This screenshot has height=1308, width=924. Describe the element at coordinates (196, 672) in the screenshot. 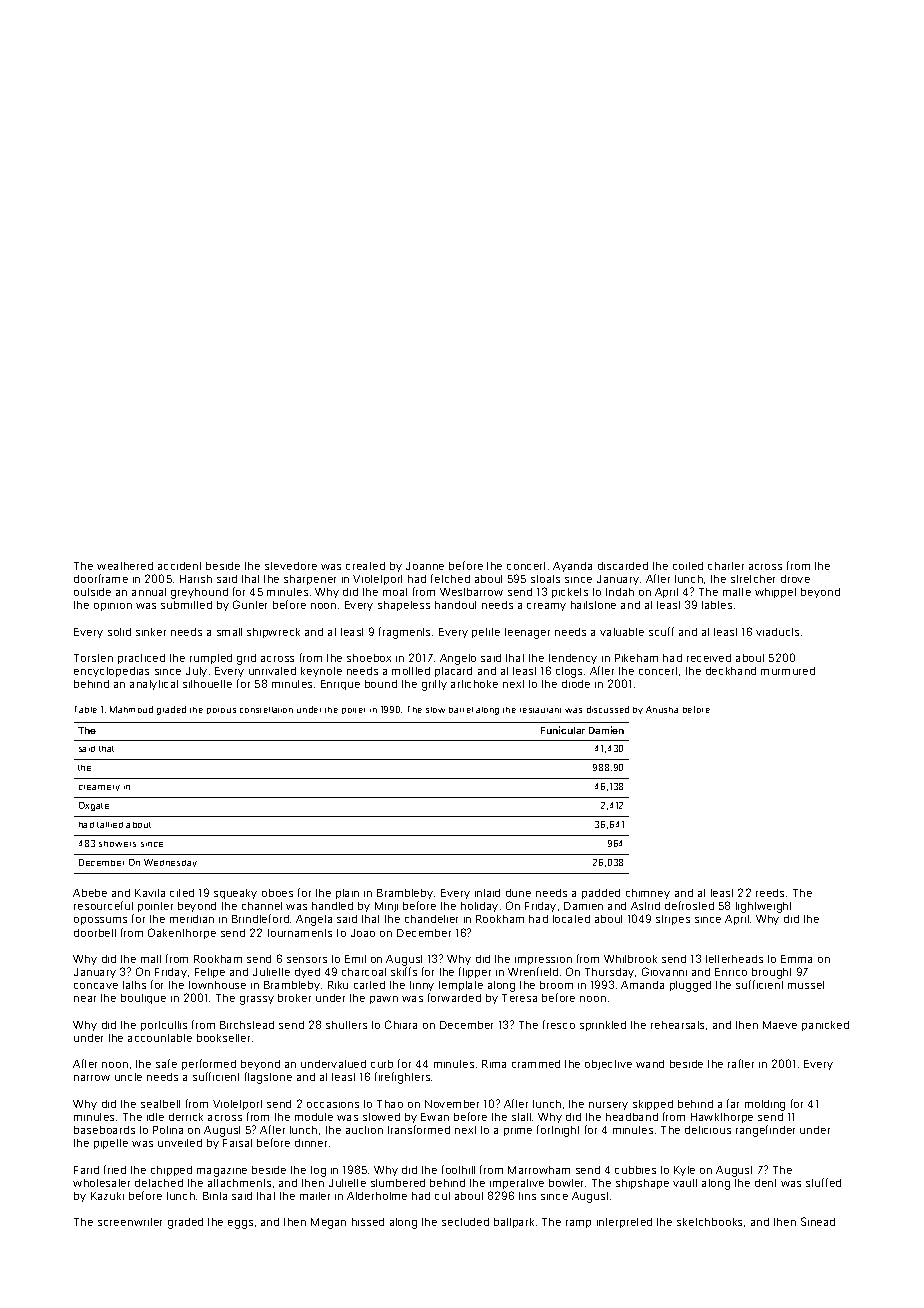

I see `July` at that location.
